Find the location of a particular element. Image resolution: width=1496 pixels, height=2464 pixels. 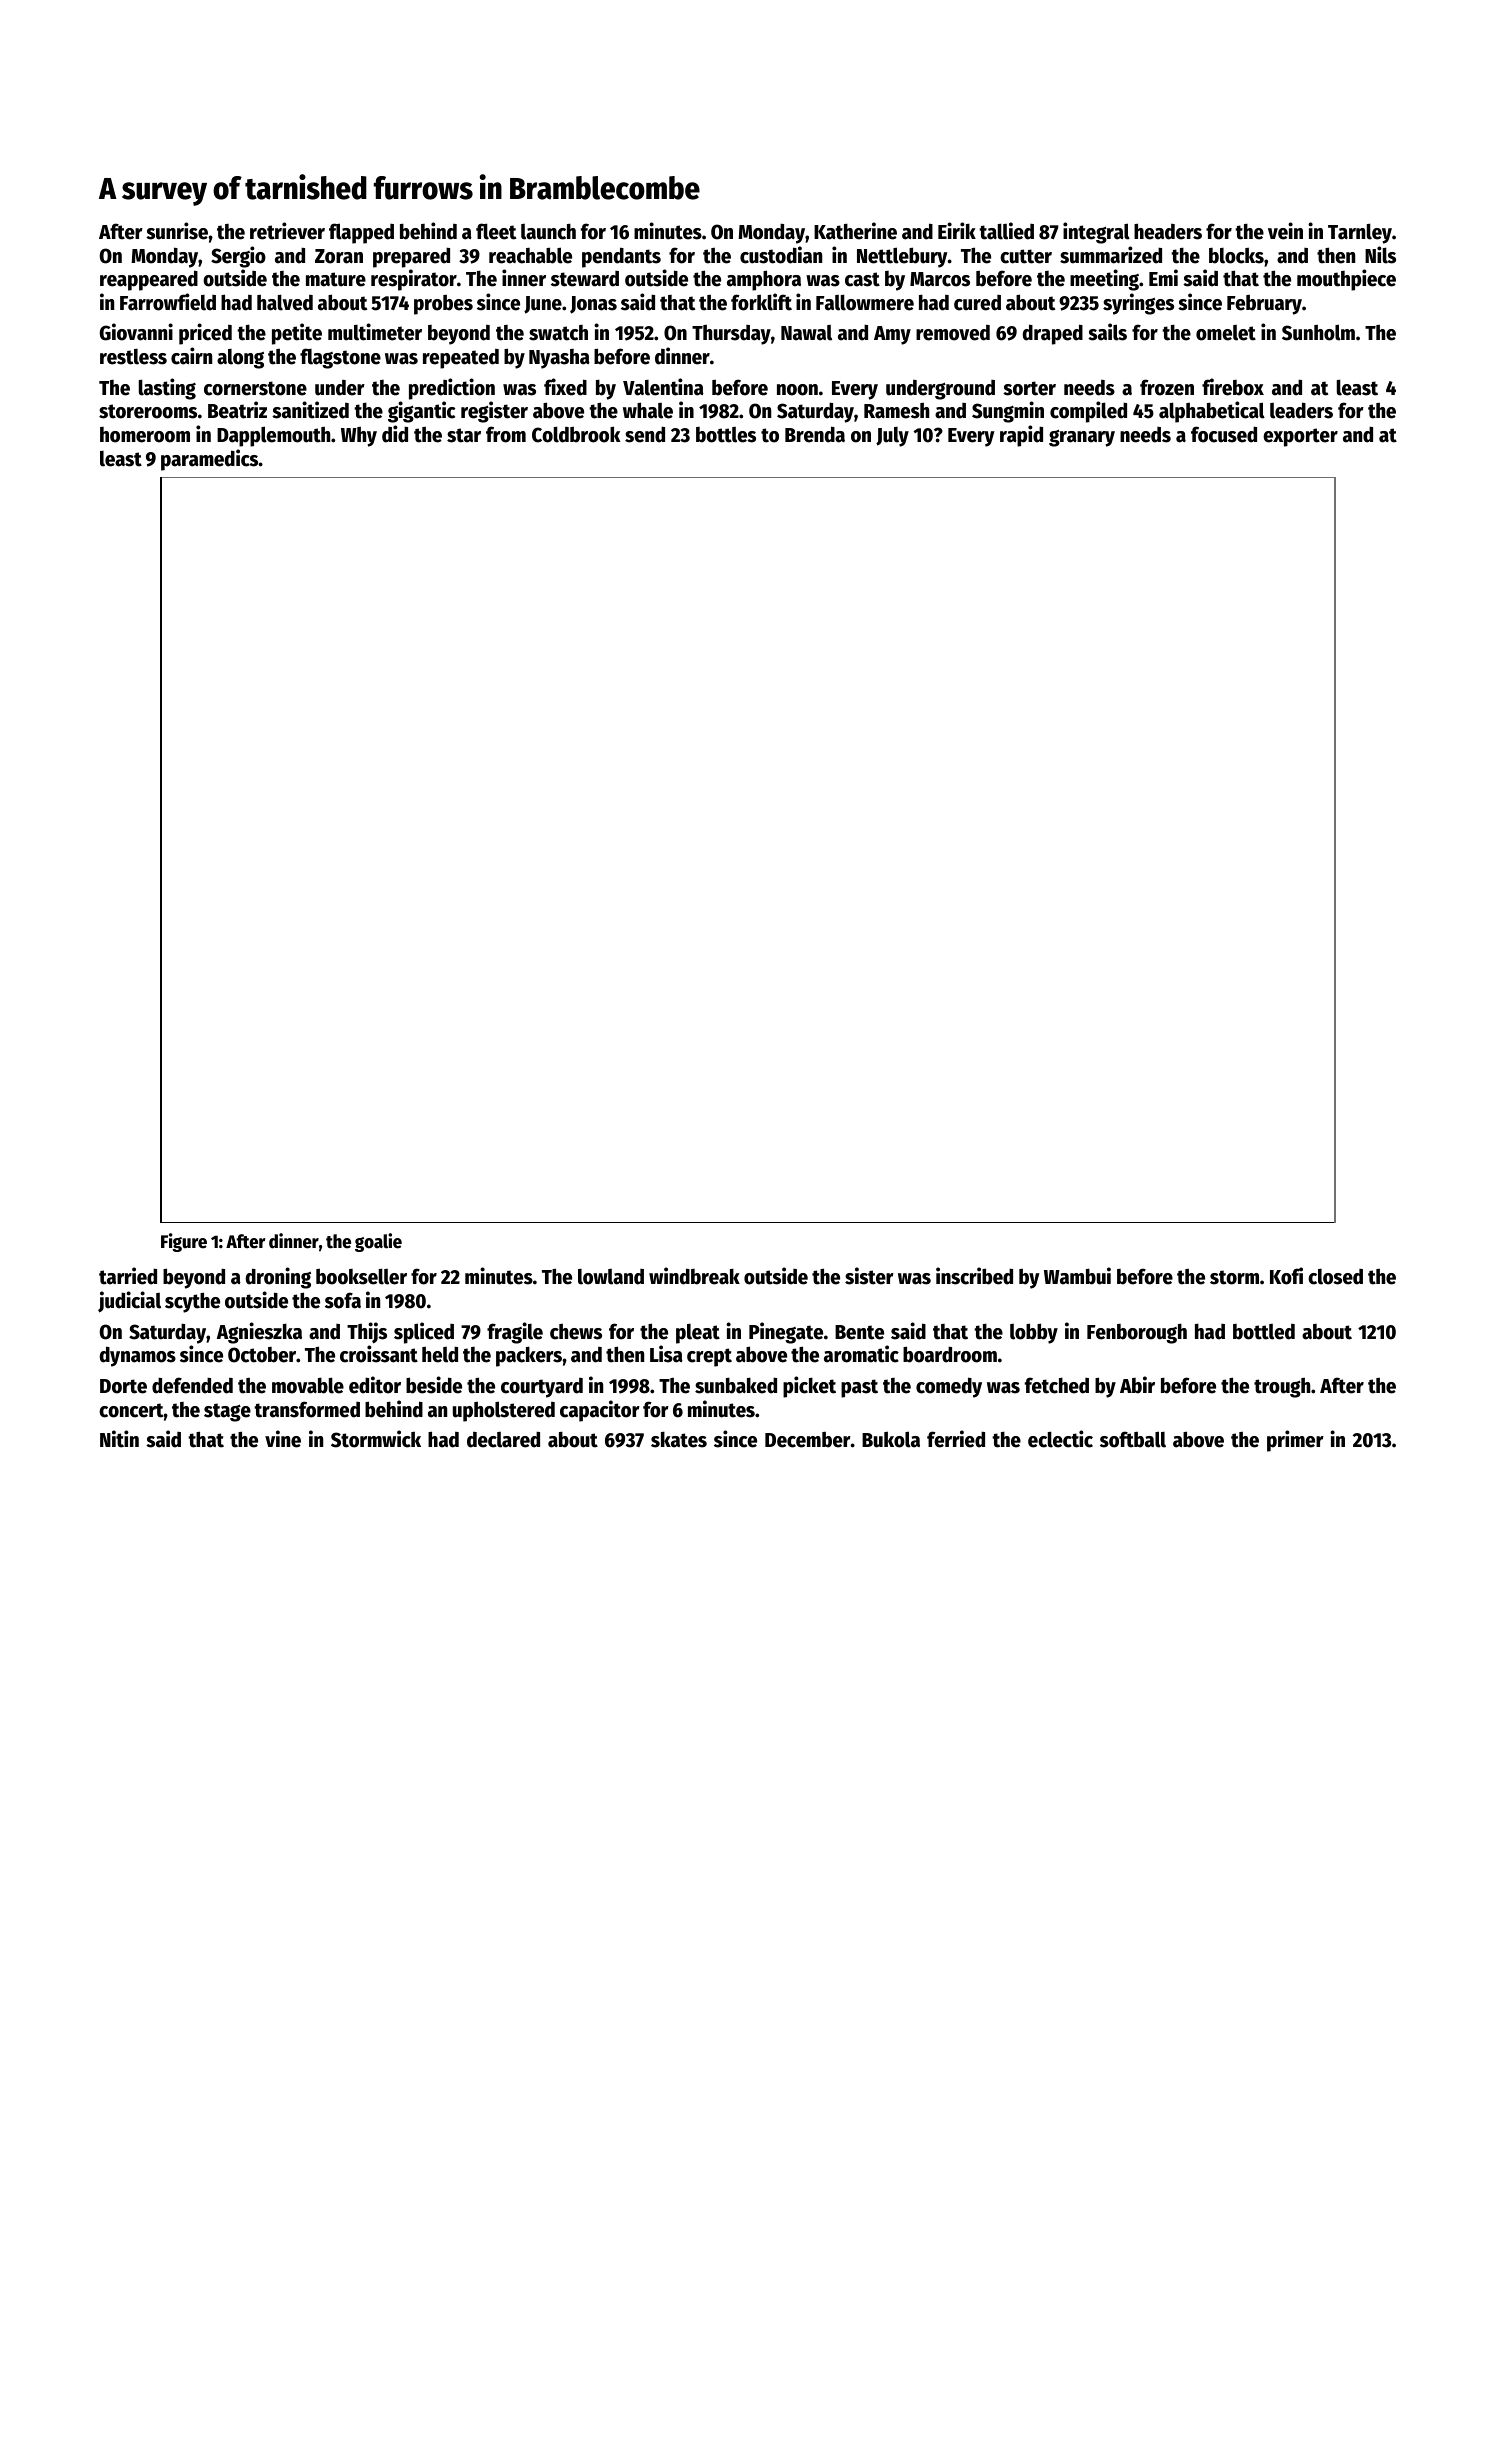

chews is located at coordinates (576, 1331).
